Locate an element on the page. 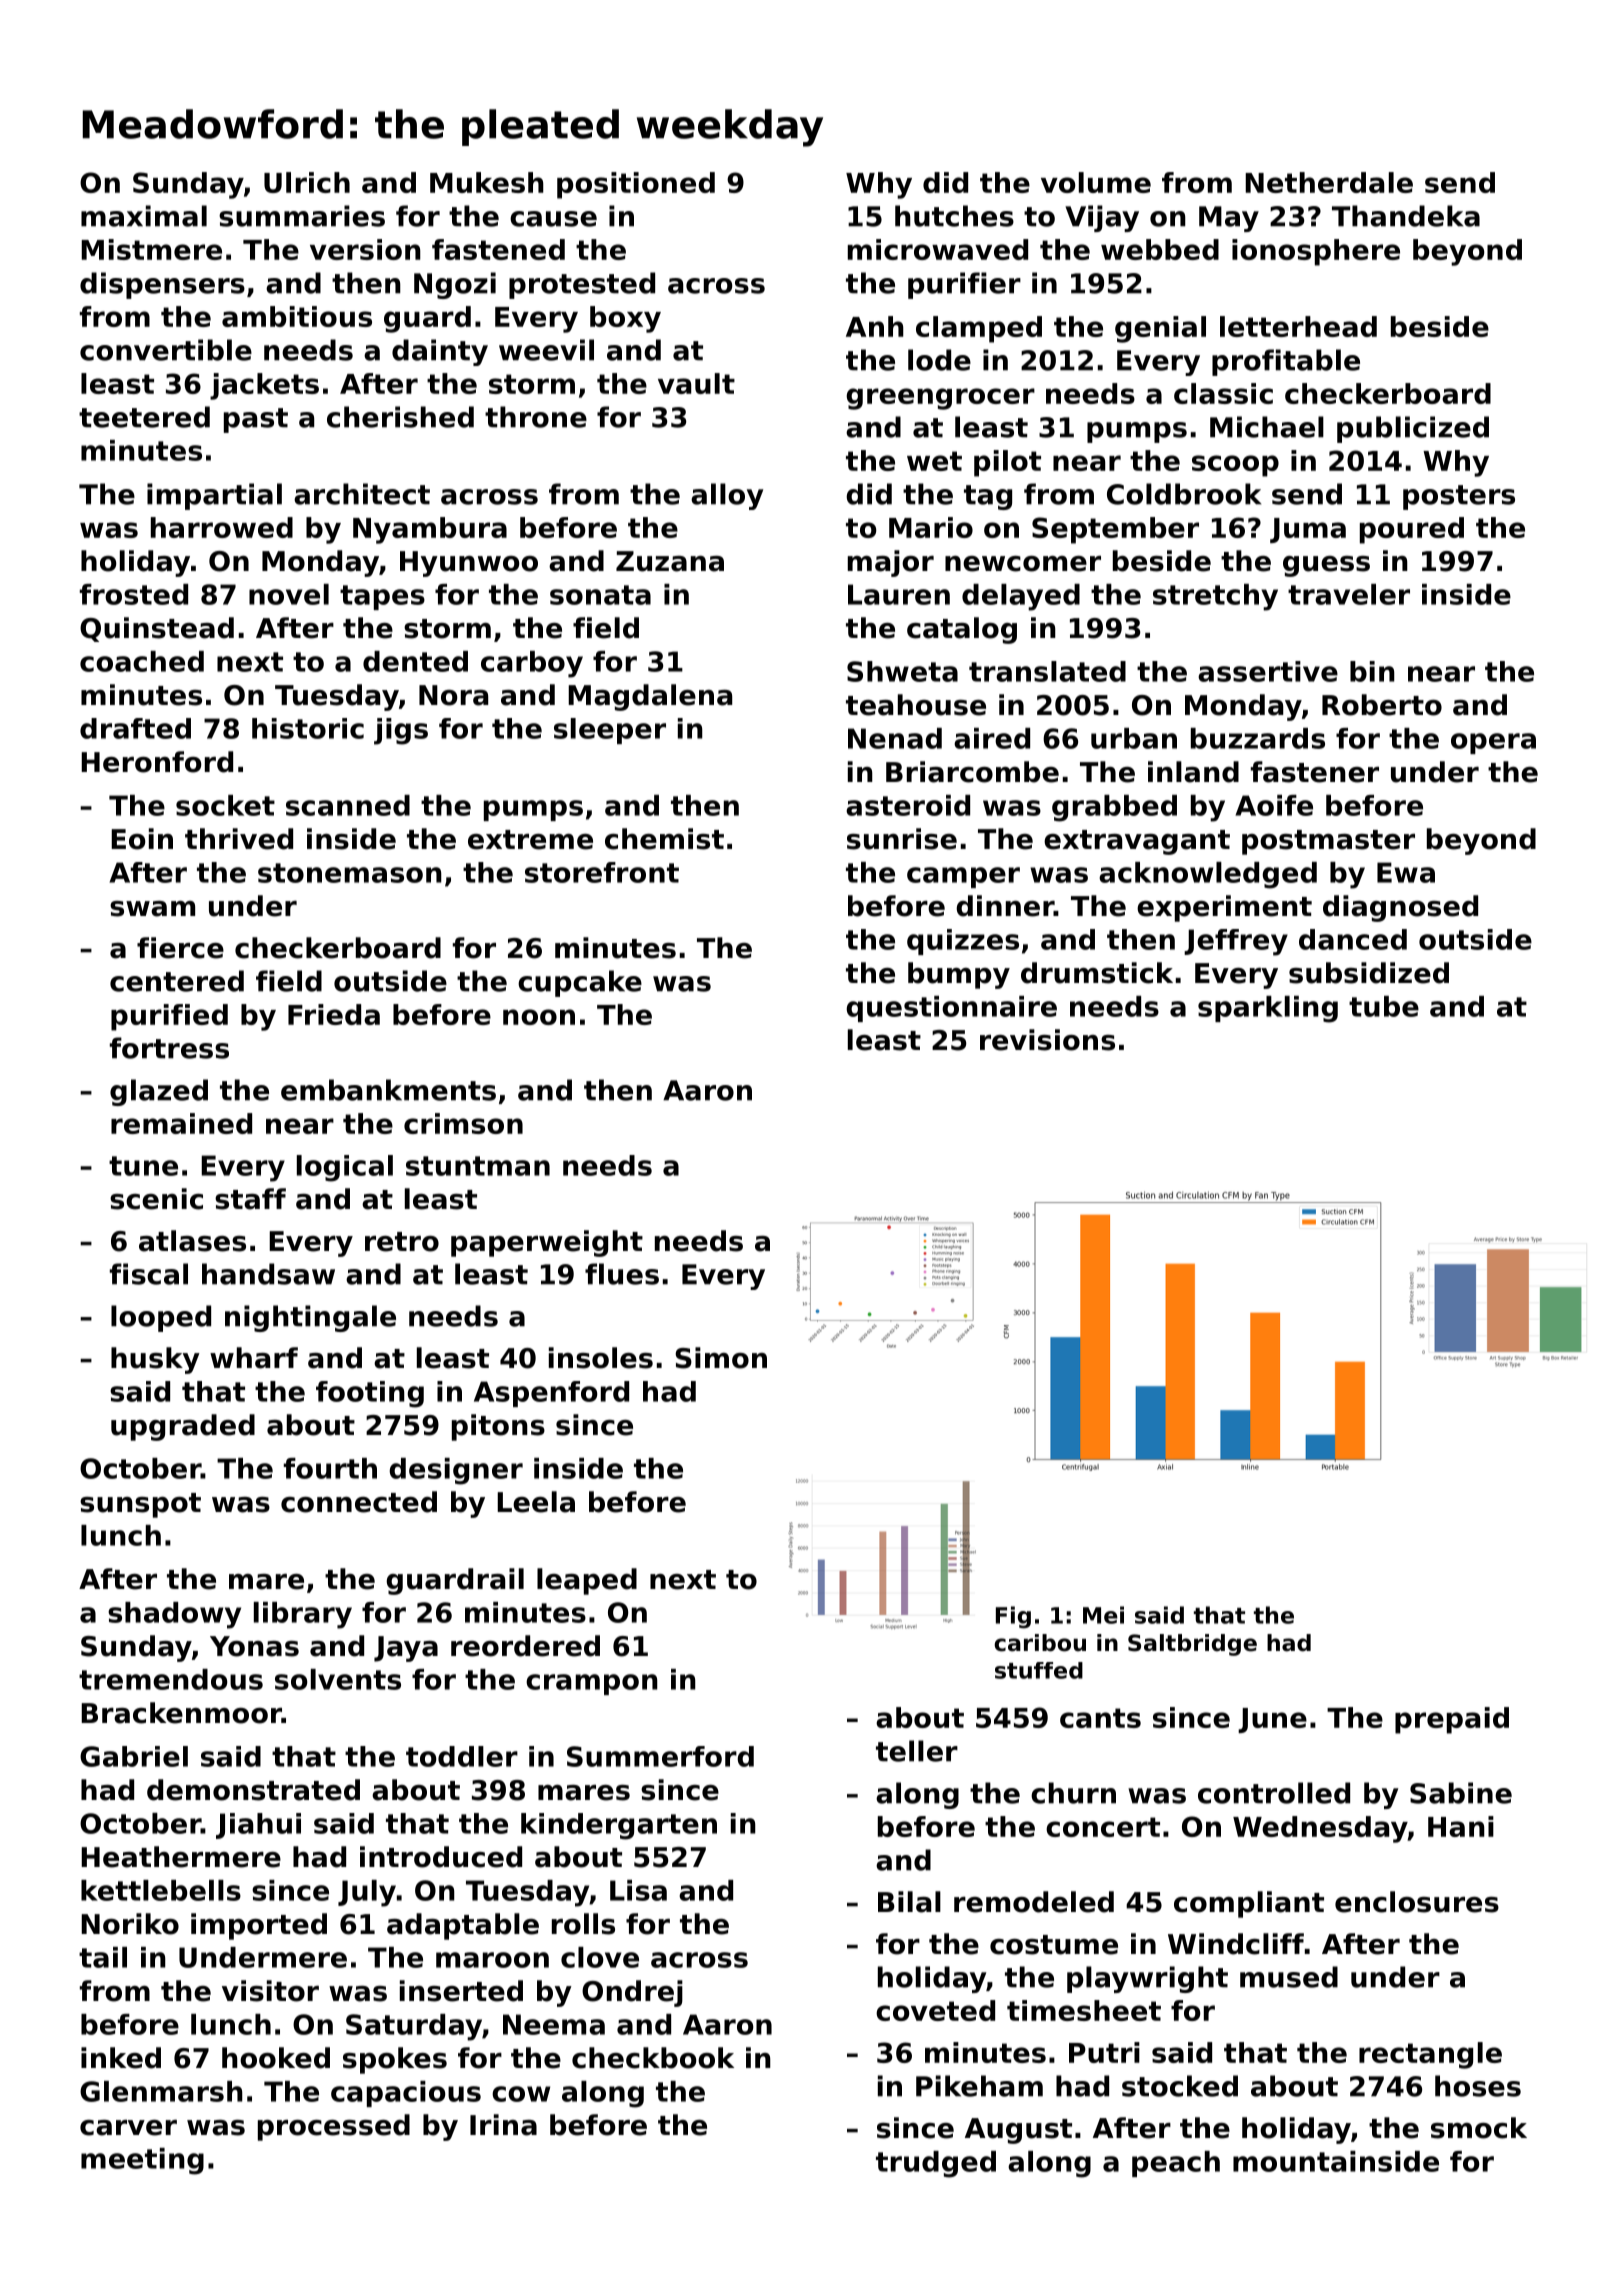 The height and width of the image is (2292, 1620). Irina is located at coordinates (503, 2125).
